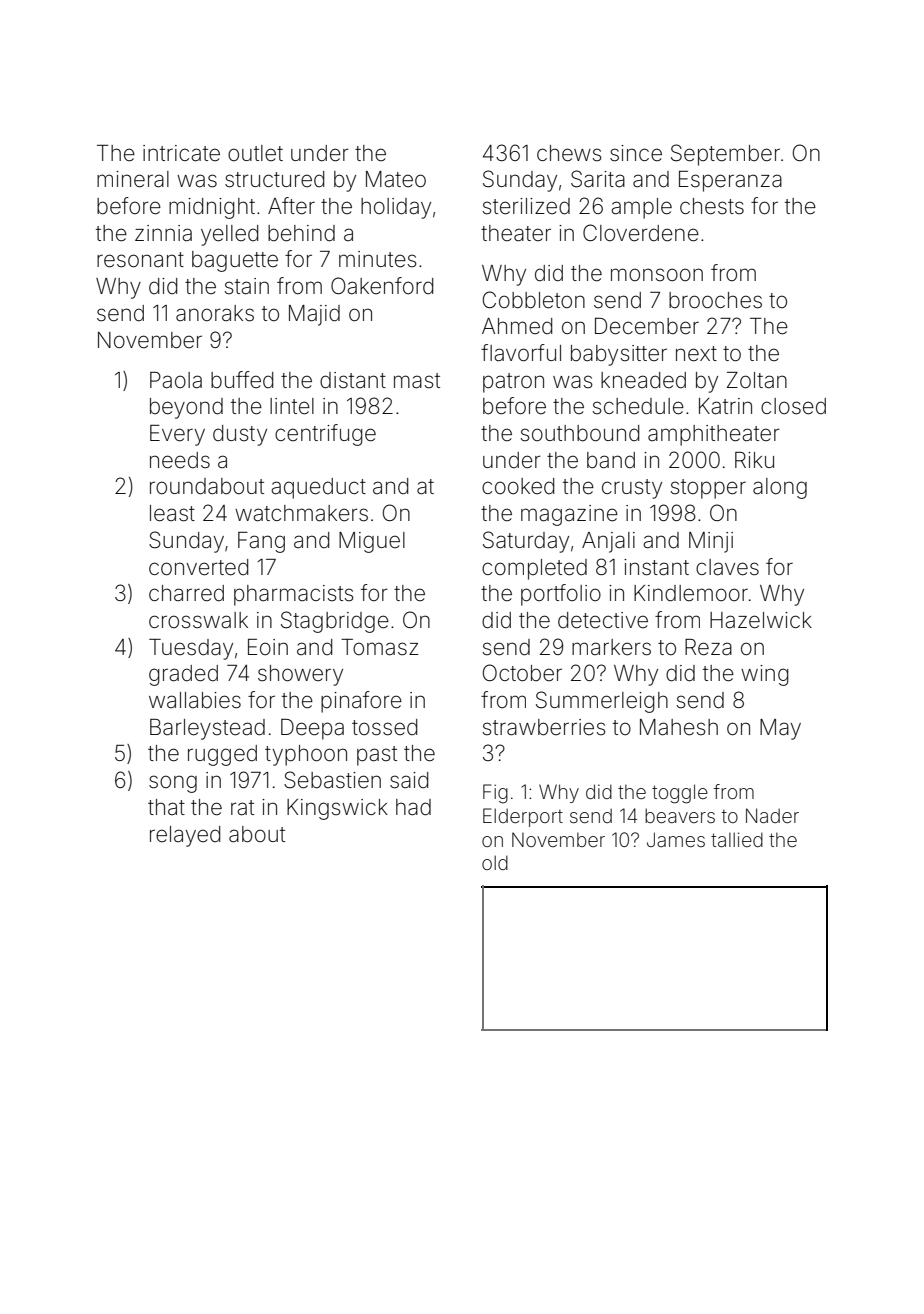 This page has width=924, height=1314. Describe the element at coordinates (180, 460) in the page. I see `needs` at that location.
